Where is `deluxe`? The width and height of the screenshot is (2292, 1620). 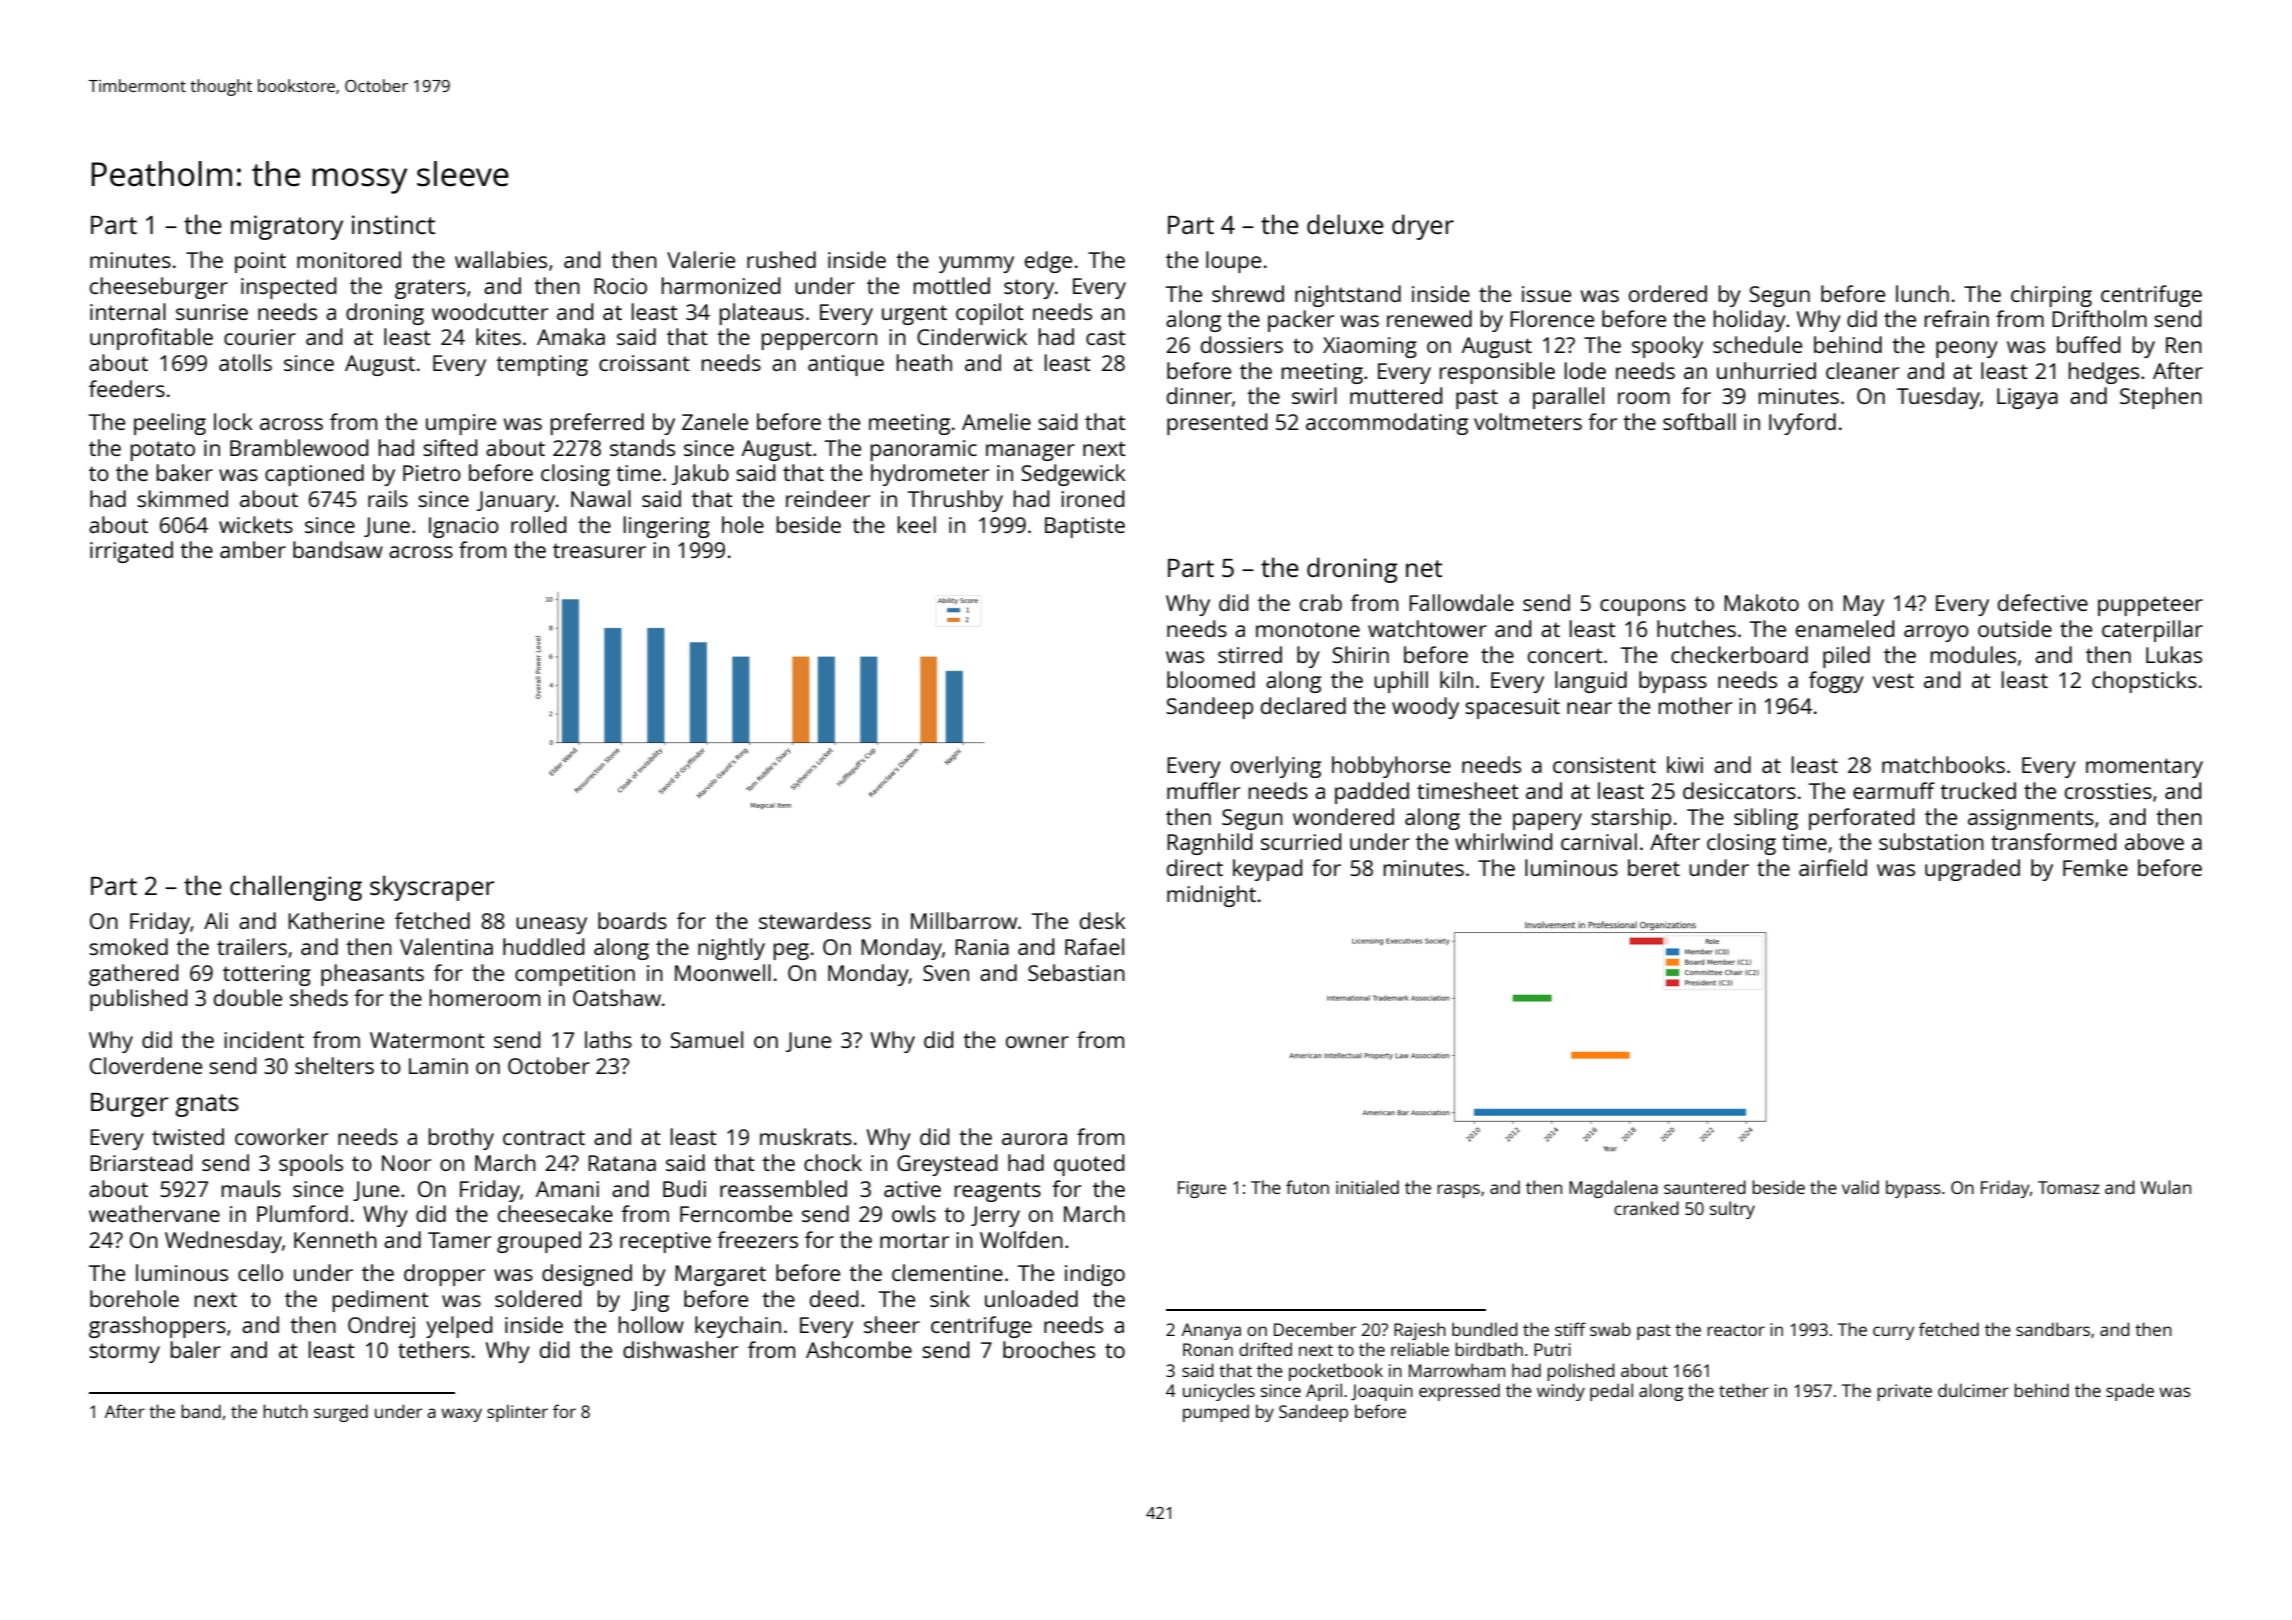 deluxe is located at coordinates (1345, 224).
